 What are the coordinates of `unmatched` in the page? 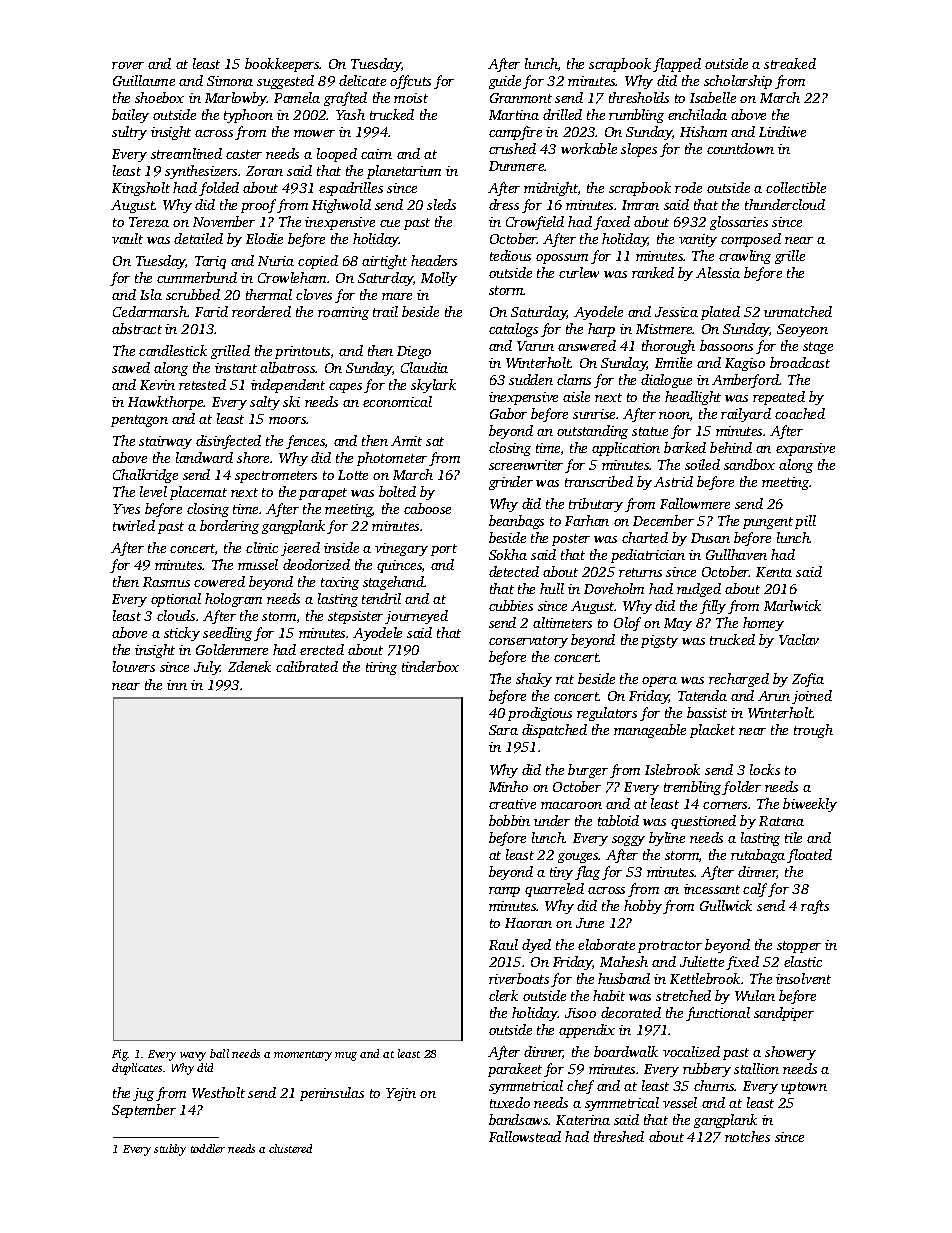 It's located at (798, 311).
